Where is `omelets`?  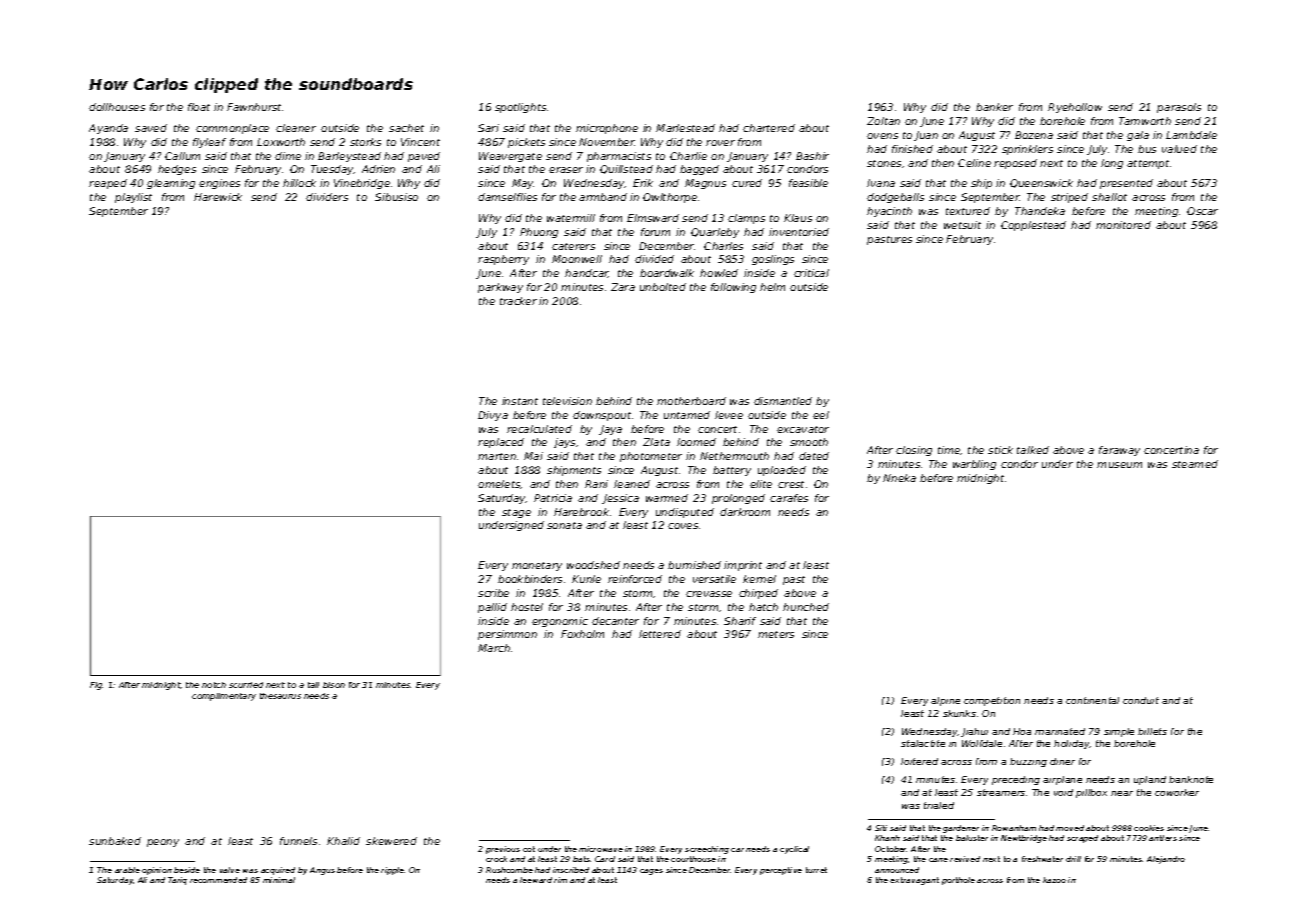
omelets is located at coordinates (499, 484).
